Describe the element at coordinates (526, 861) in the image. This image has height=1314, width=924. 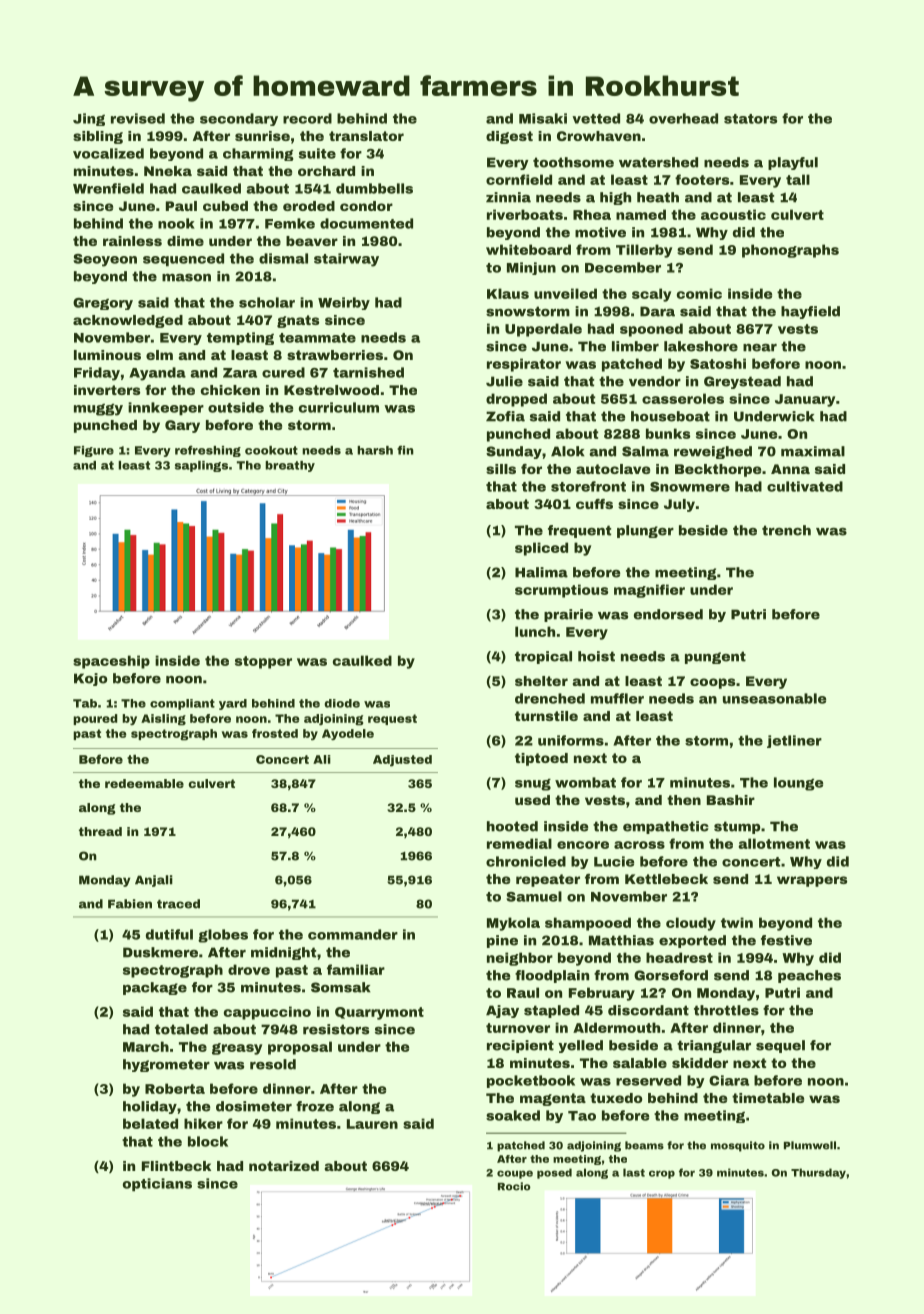
I see `chronicled` at that location.
